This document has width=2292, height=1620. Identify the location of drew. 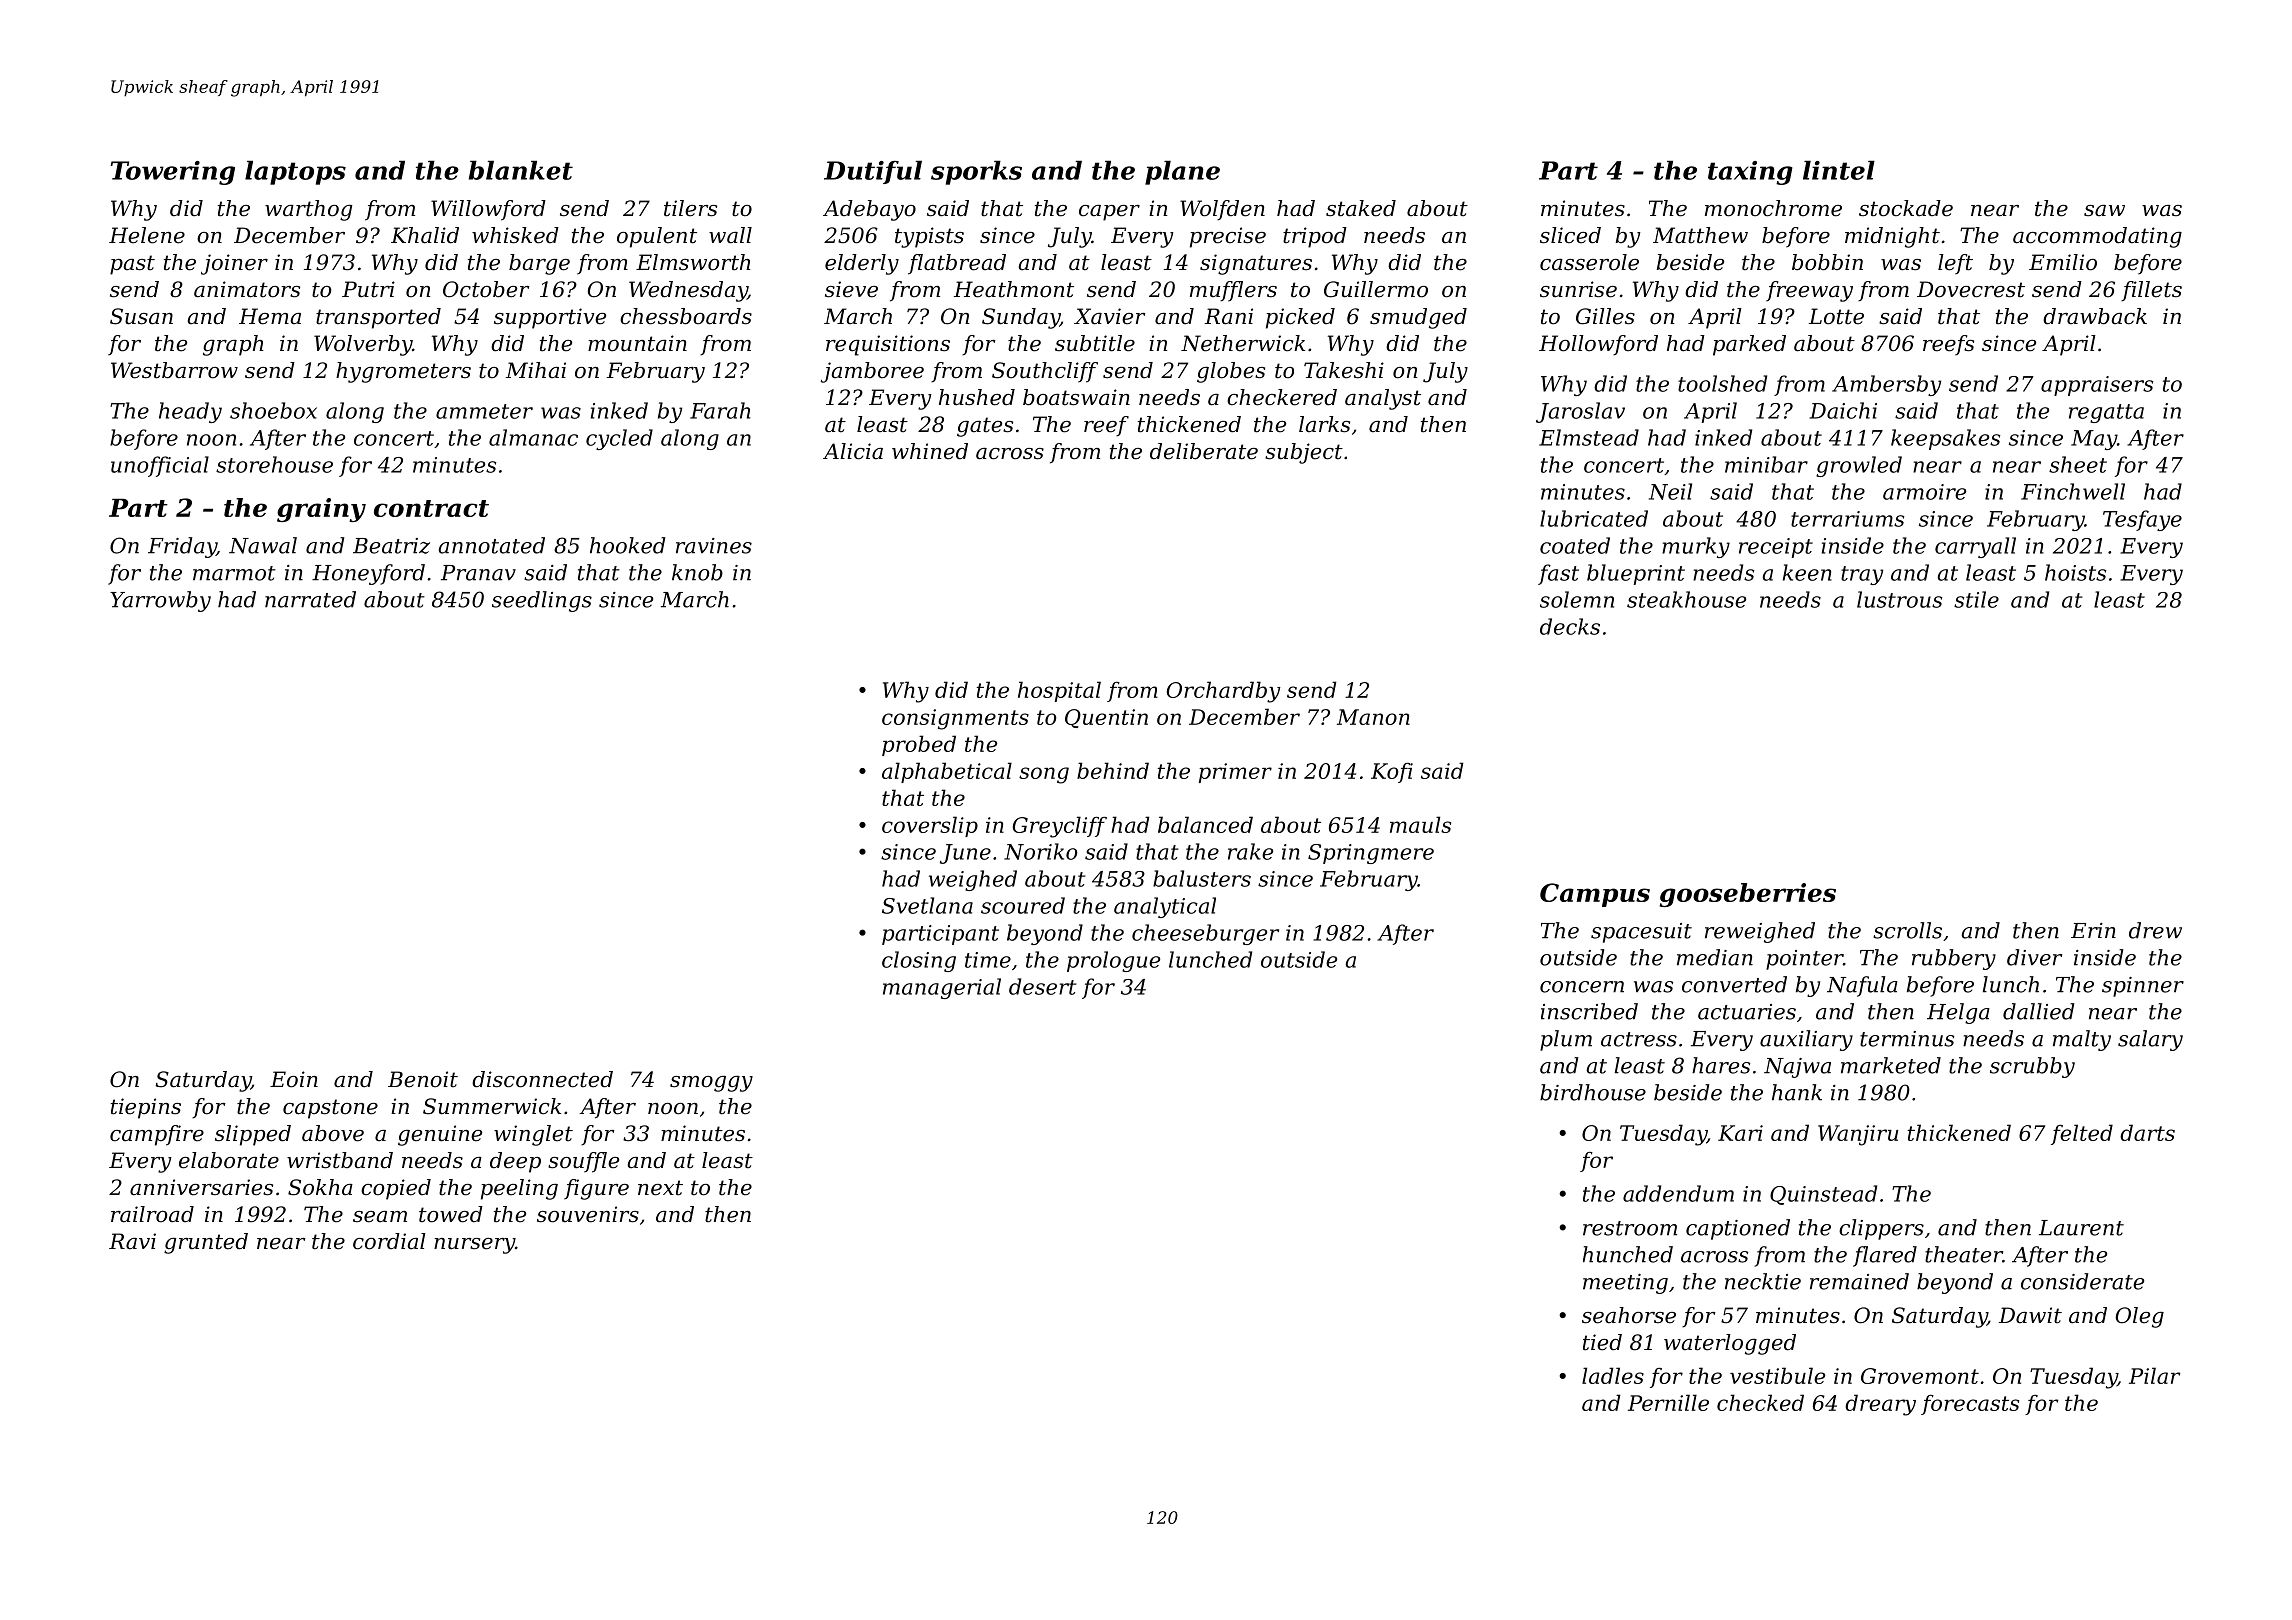
(2155, 930).
